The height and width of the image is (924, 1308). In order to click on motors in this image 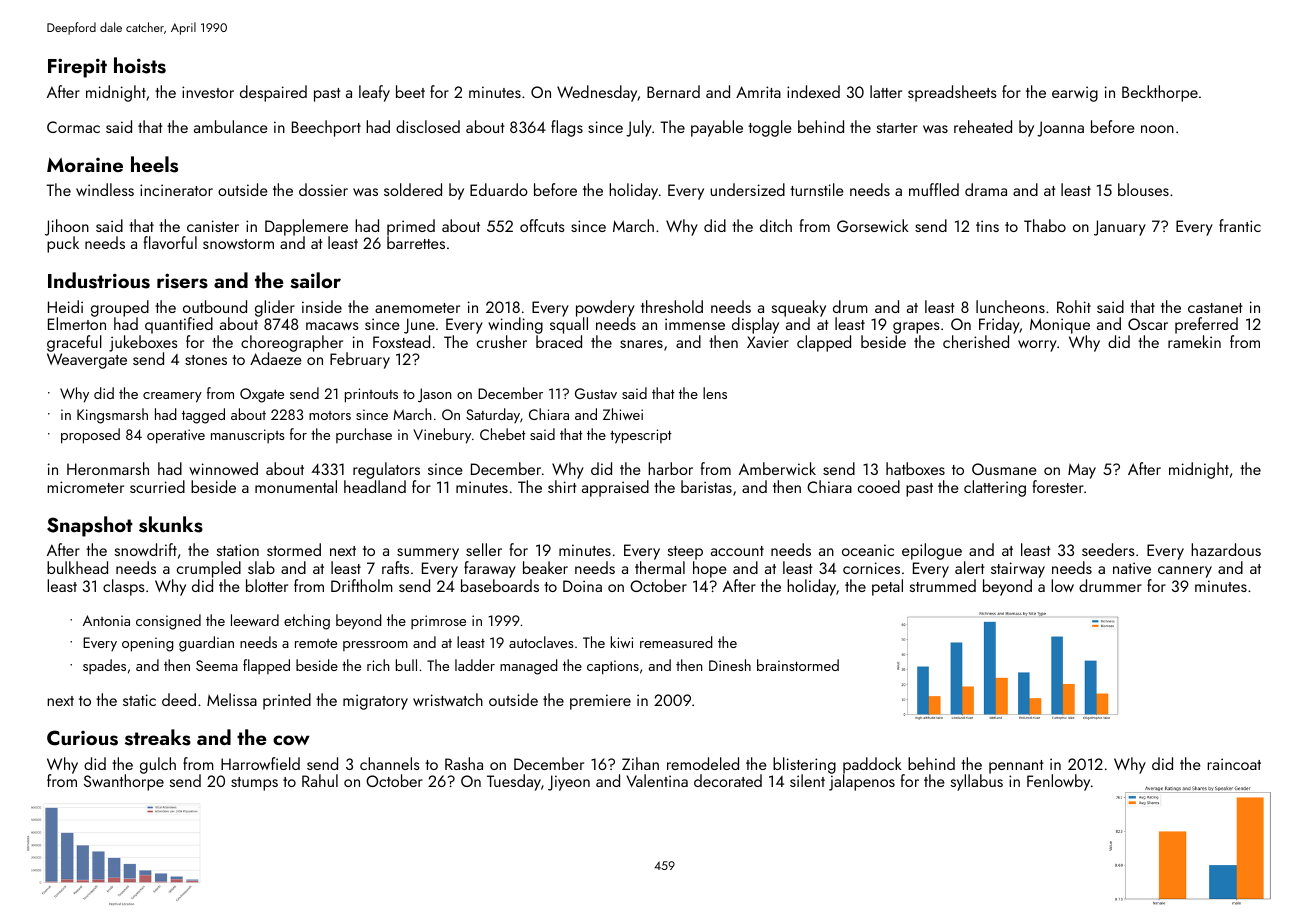, I will do `click(330, 415)`.
